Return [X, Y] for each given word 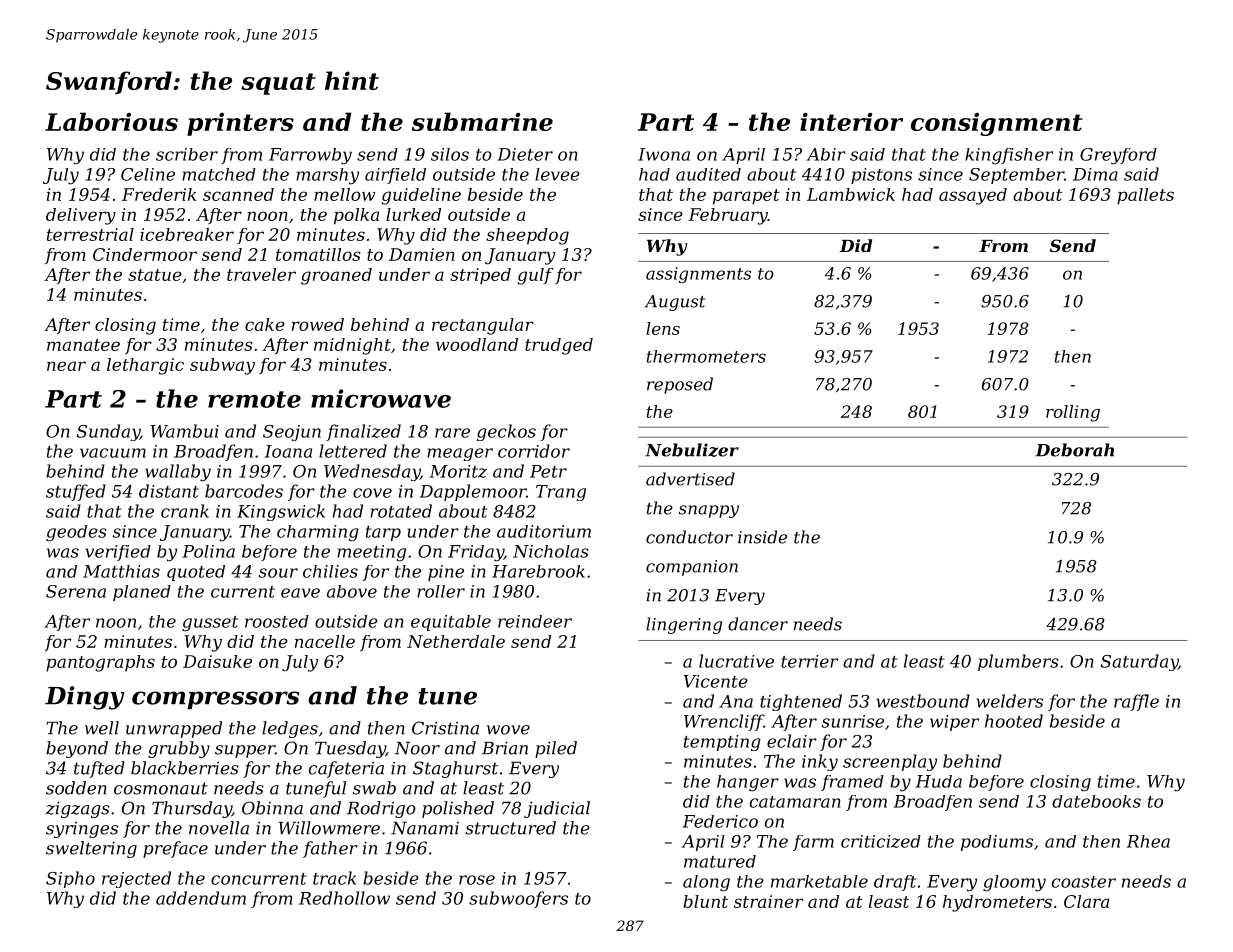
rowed [318, 324]
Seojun [292, 433]
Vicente [715, 681]
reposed [680, 385]
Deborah [1074, 450]
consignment [997, 124]
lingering [684, 625]
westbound [923, 701]
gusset [210, 624]
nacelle [325, 641]
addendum [201, 898]
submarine [482, 121]
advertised [690, 479]
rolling [1073, 413]
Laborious [111, 121]
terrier [809, 661]
